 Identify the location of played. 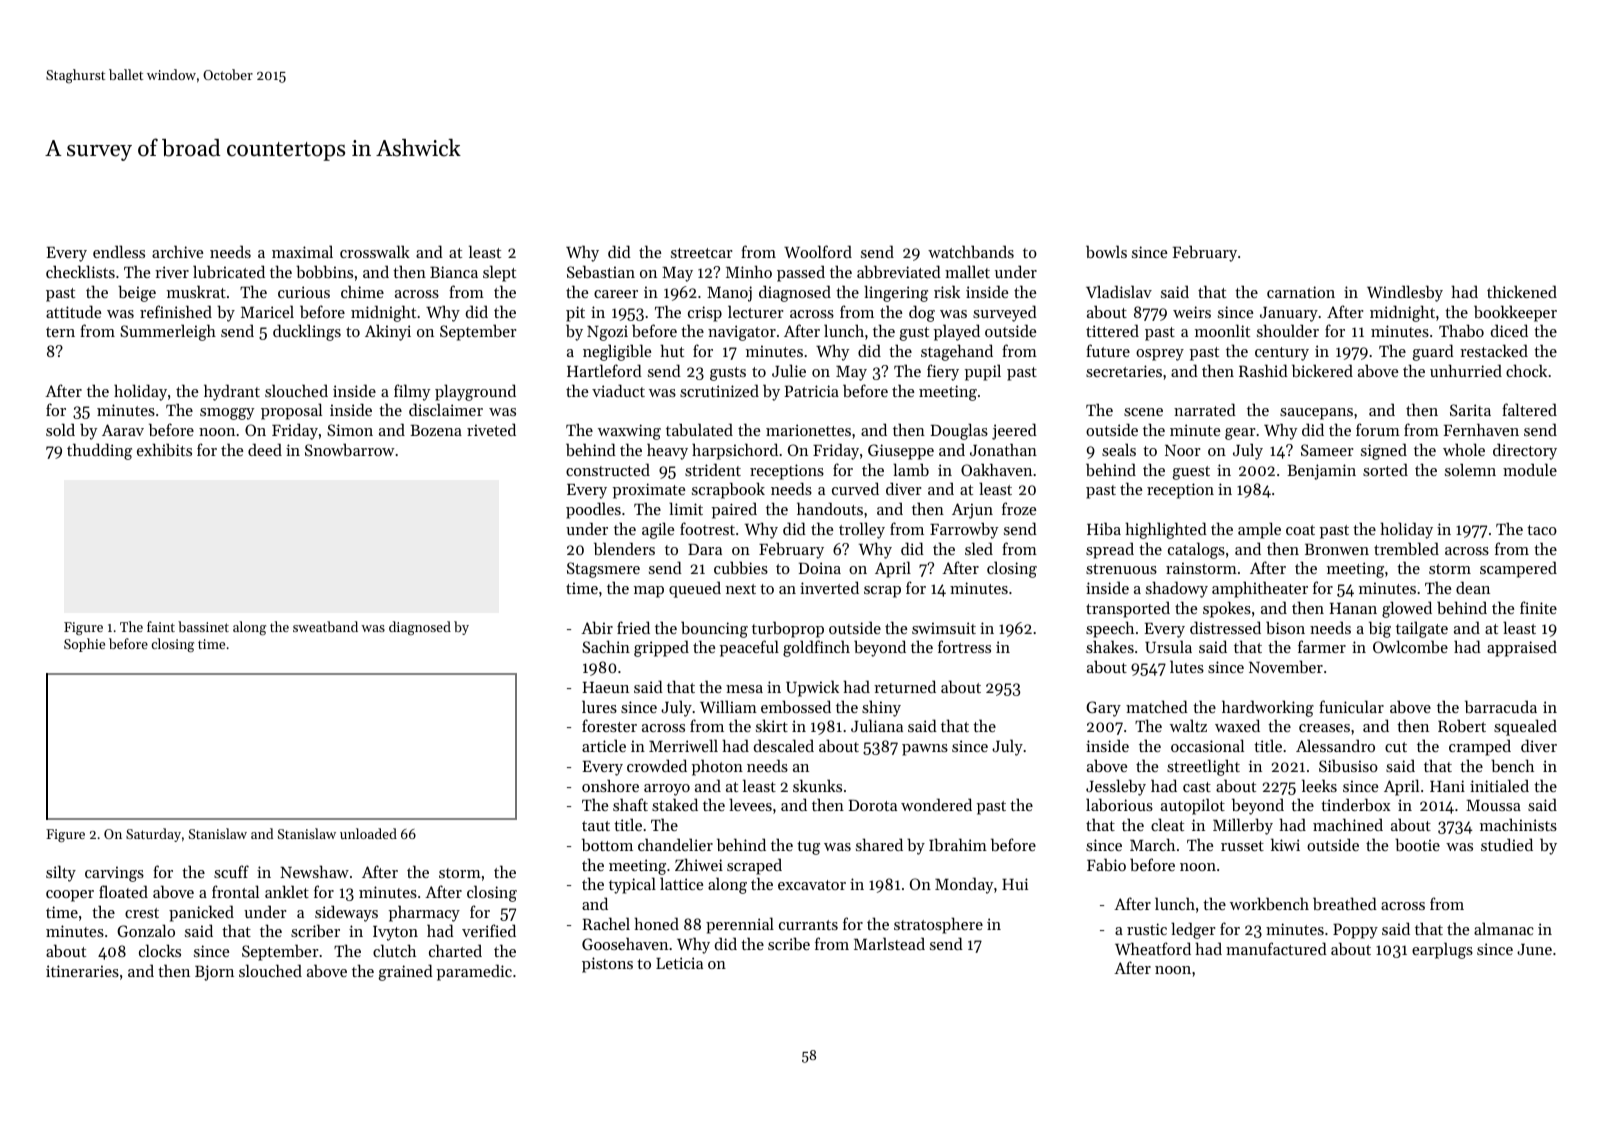
(957, 332).
